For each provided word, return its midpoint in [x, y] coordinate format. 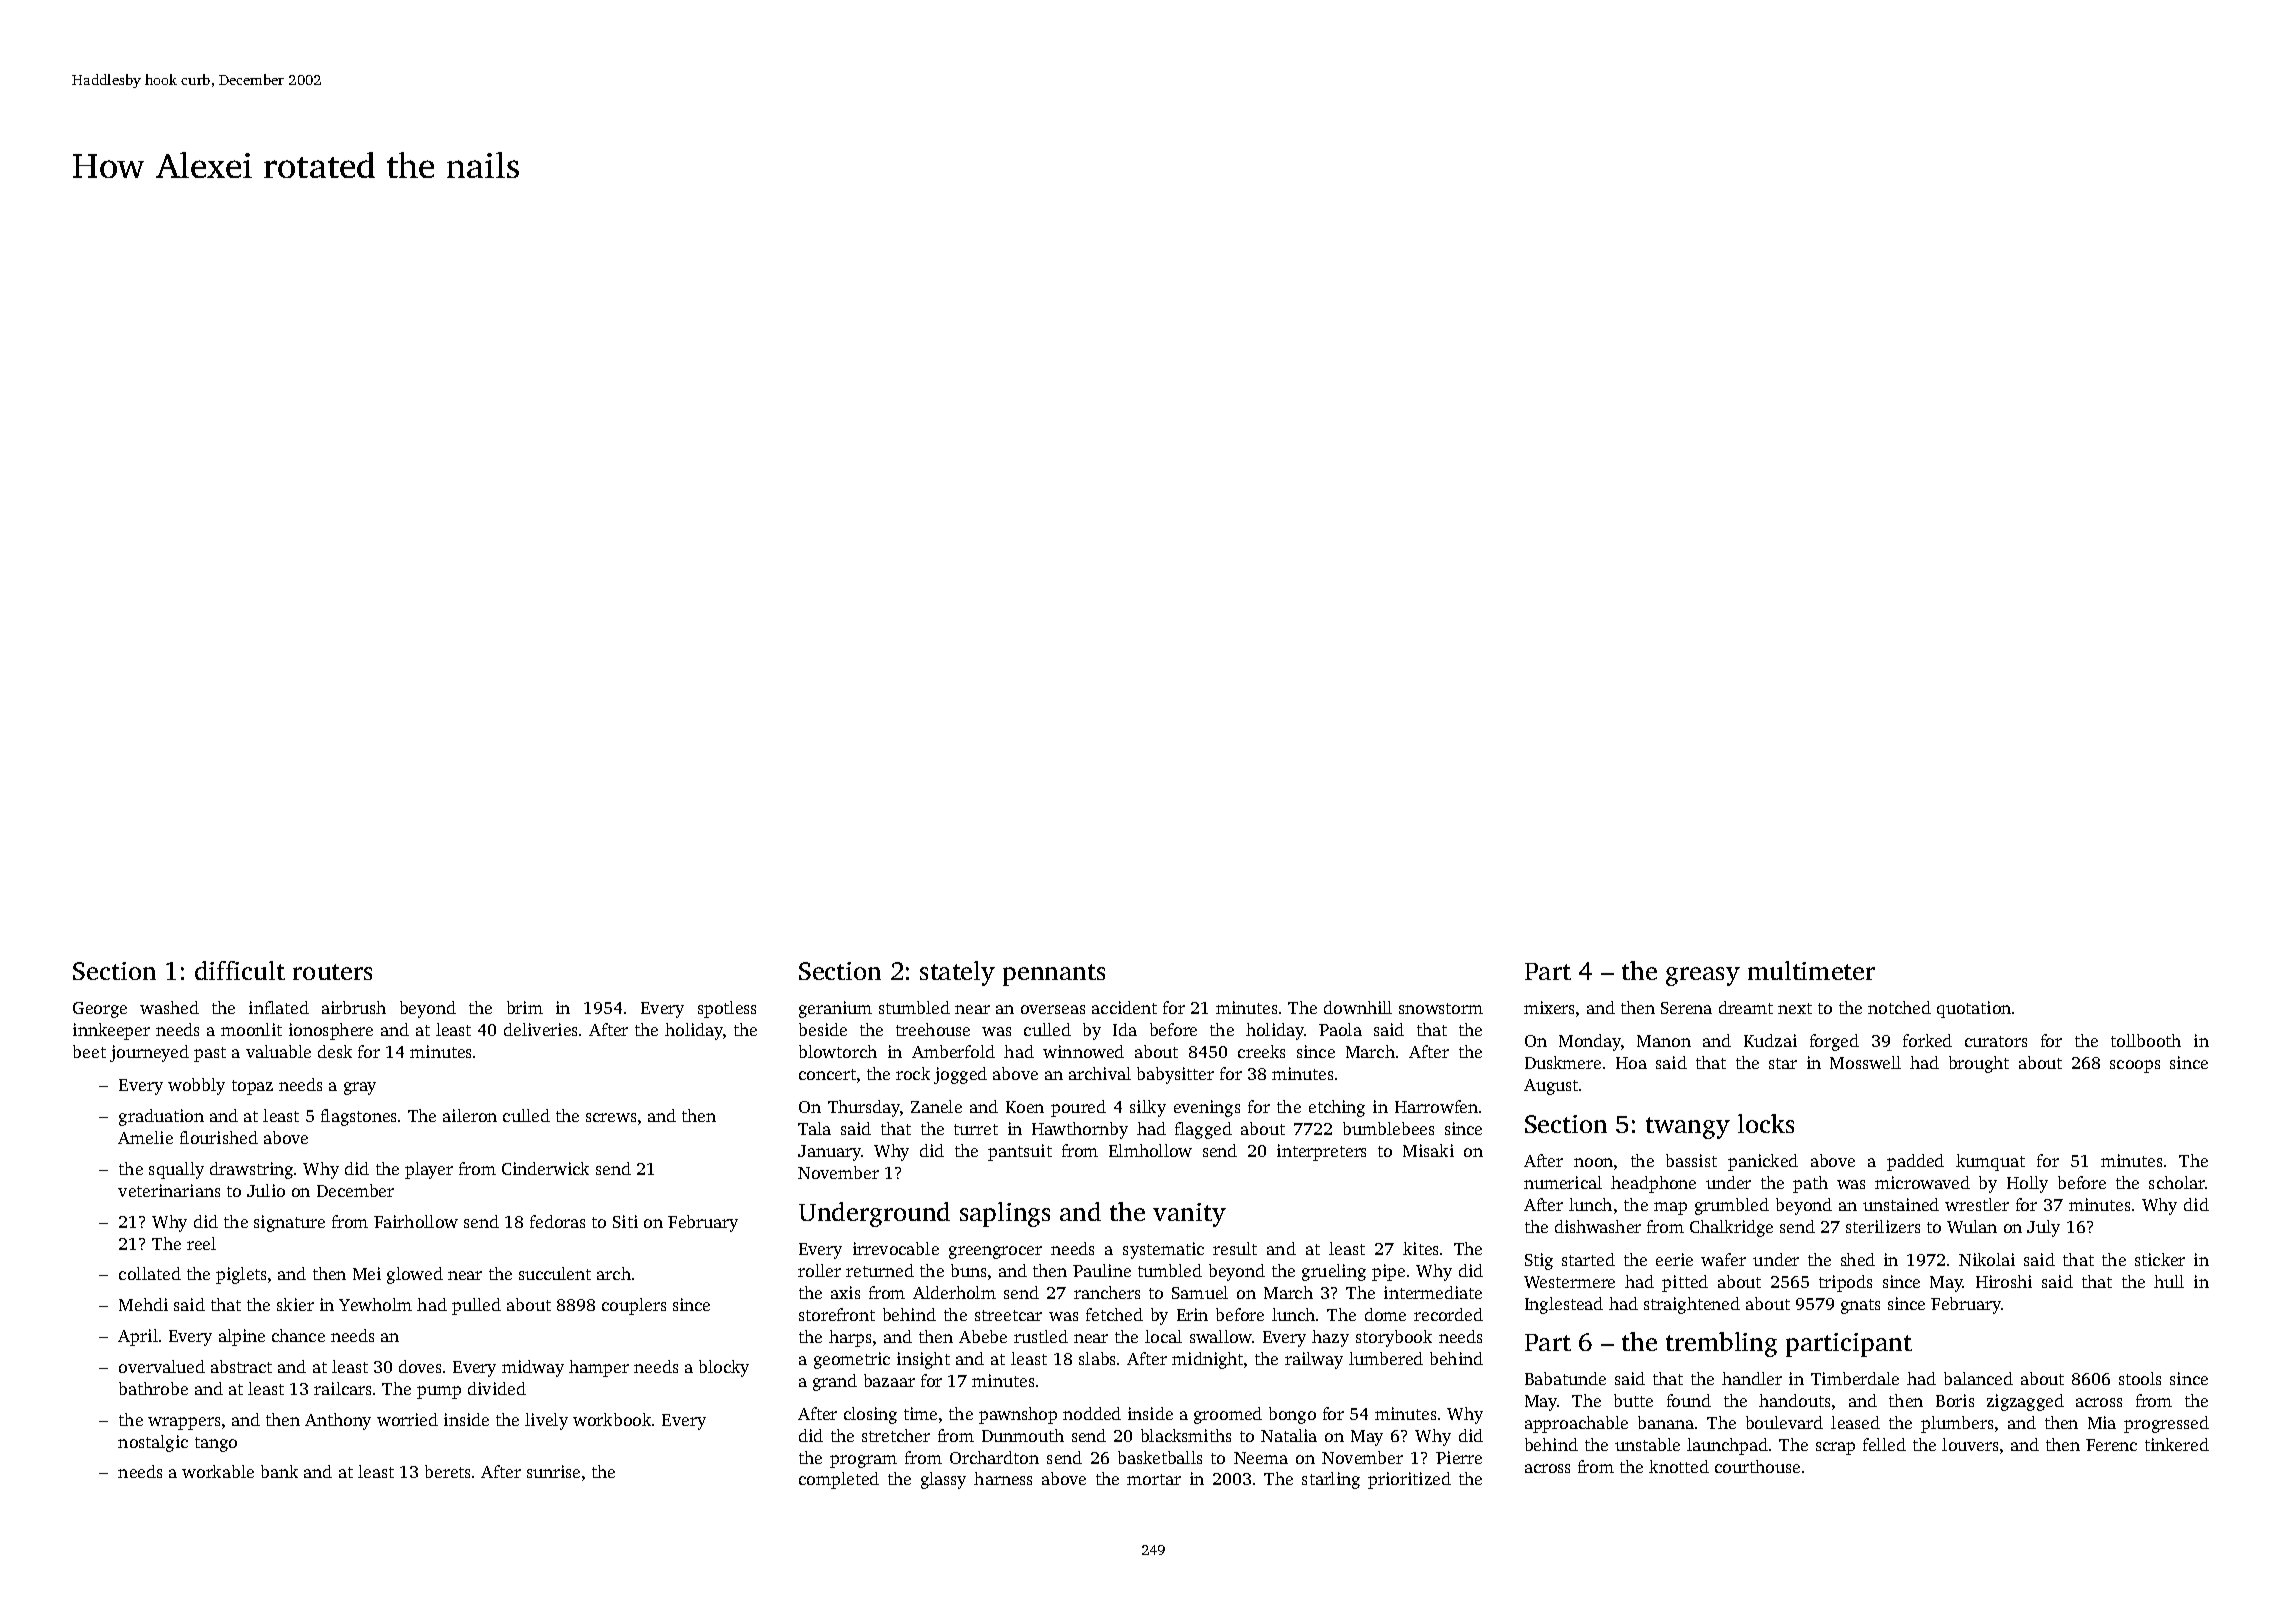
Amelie [145, 1137]
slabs [1097, 1358]
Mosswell [1865, 1062]
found [1689, 1400]
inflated [279, 1007]
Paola [1340, 1029]
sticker [2160, 1259]
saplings [1005, 1214]
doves [420, 1366]
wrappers [184, 1423]
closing [870, 1415]
